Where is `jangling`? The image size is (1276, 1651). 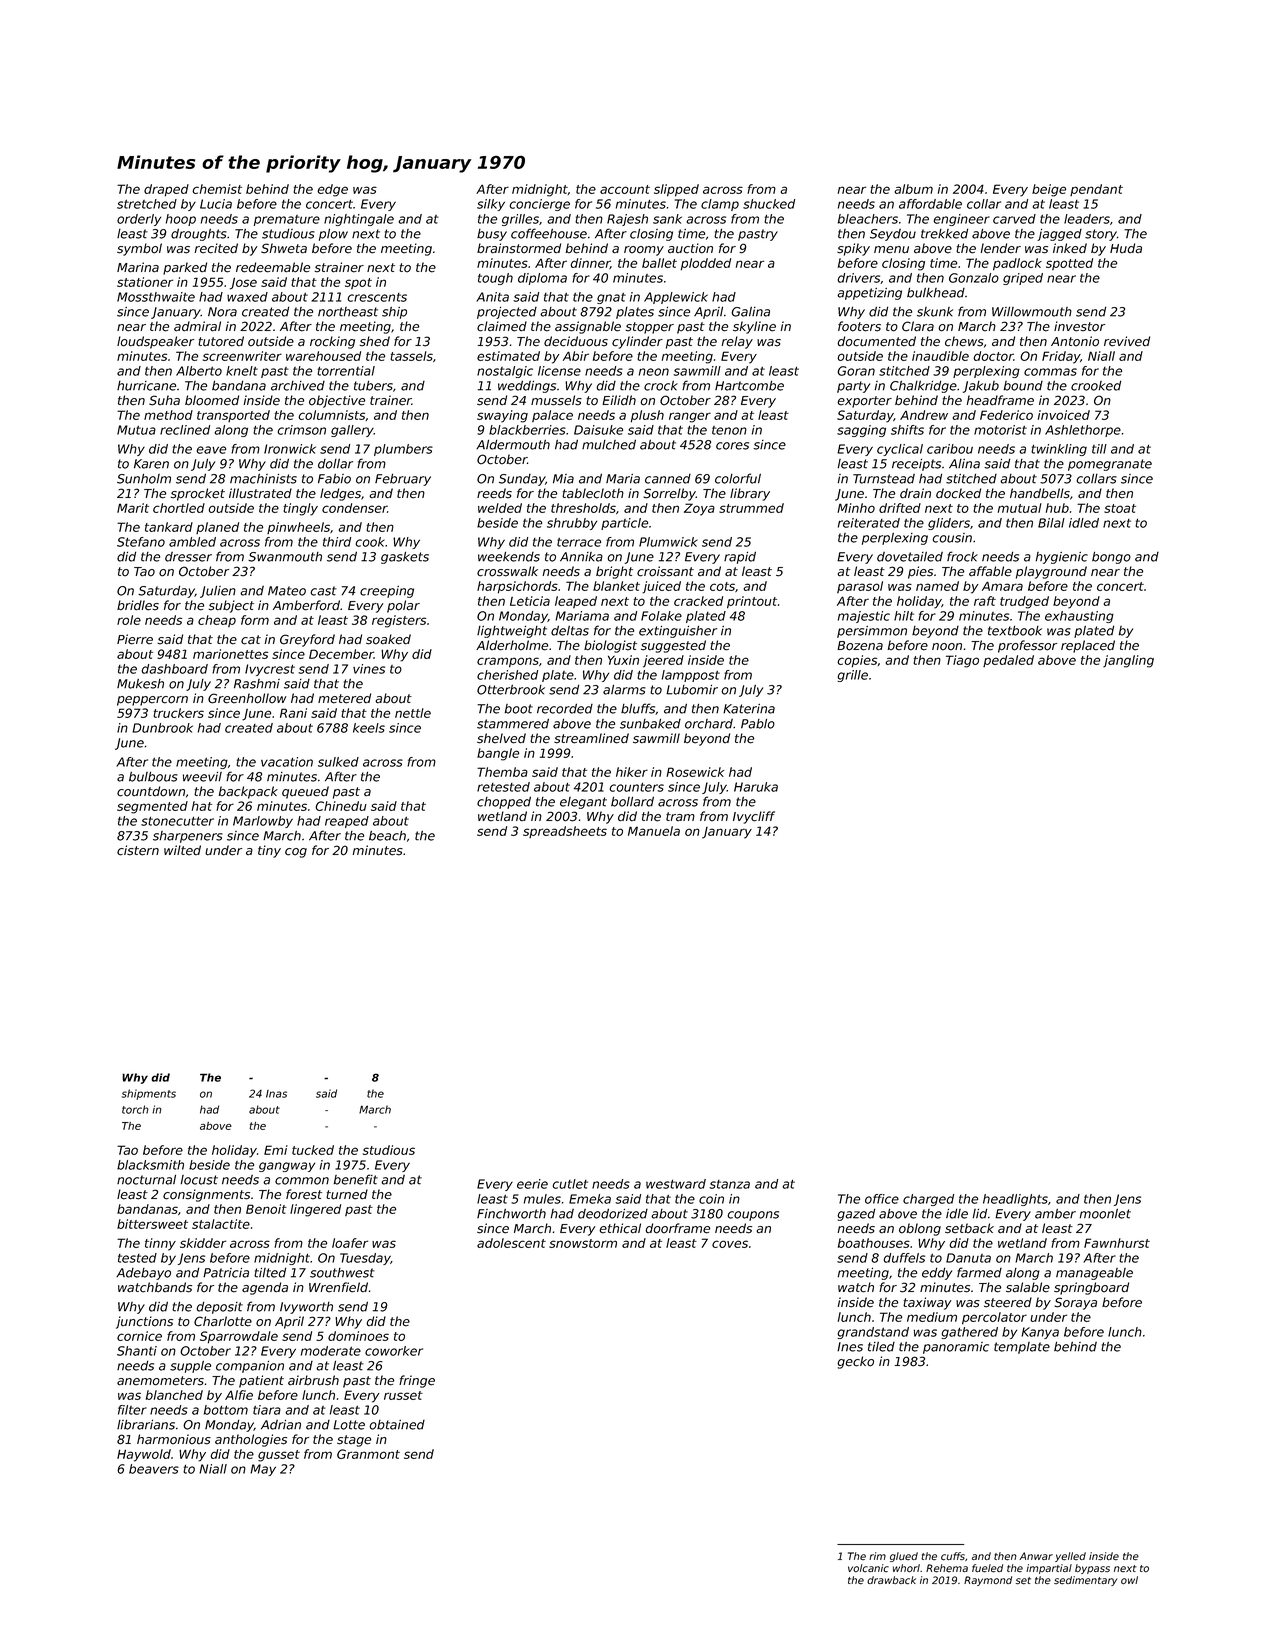 jangling is located at coordinates (1128, 661).
